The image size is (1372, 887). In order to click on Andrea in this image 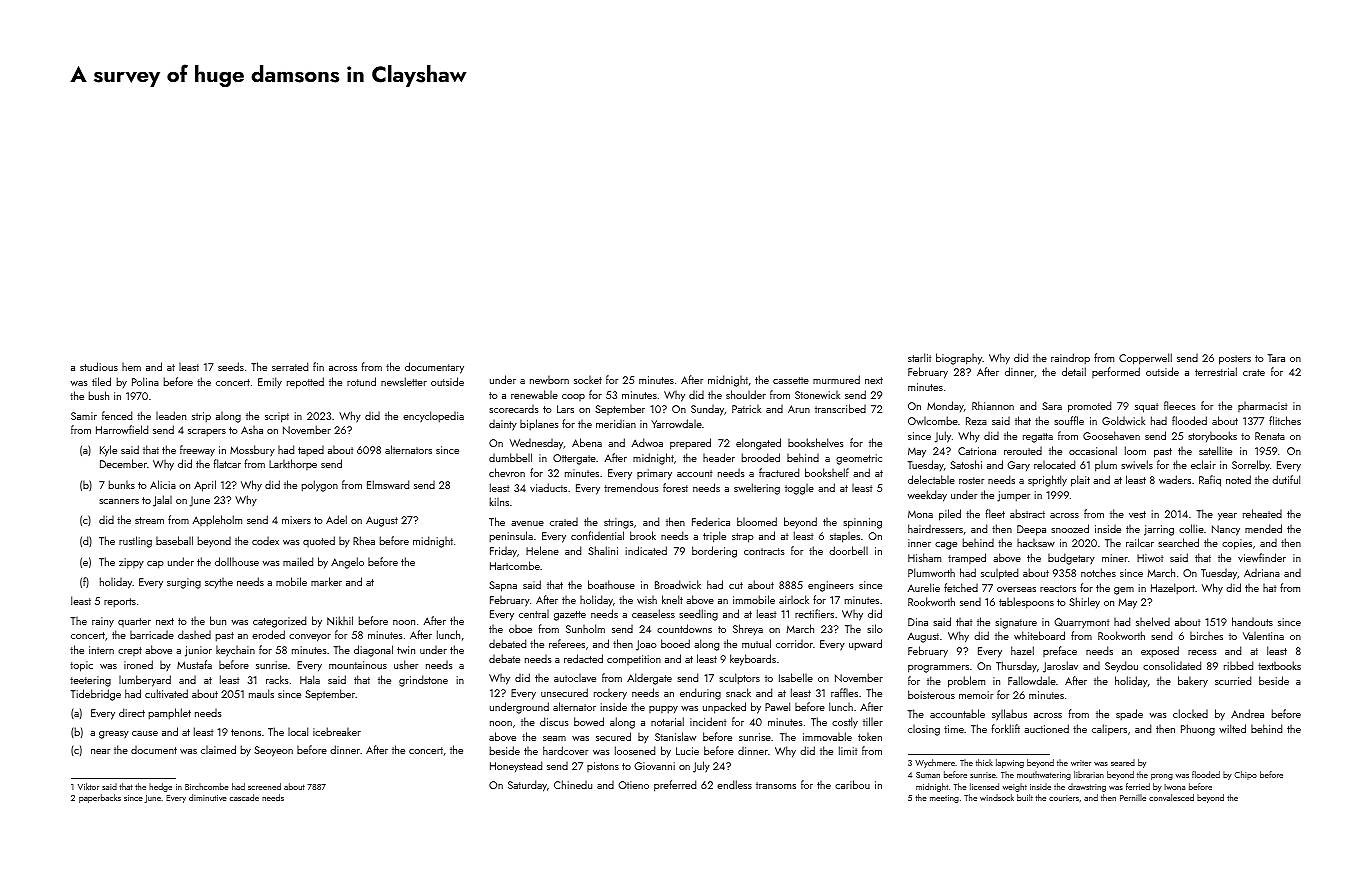, I will do `click(1247, 713)`.
